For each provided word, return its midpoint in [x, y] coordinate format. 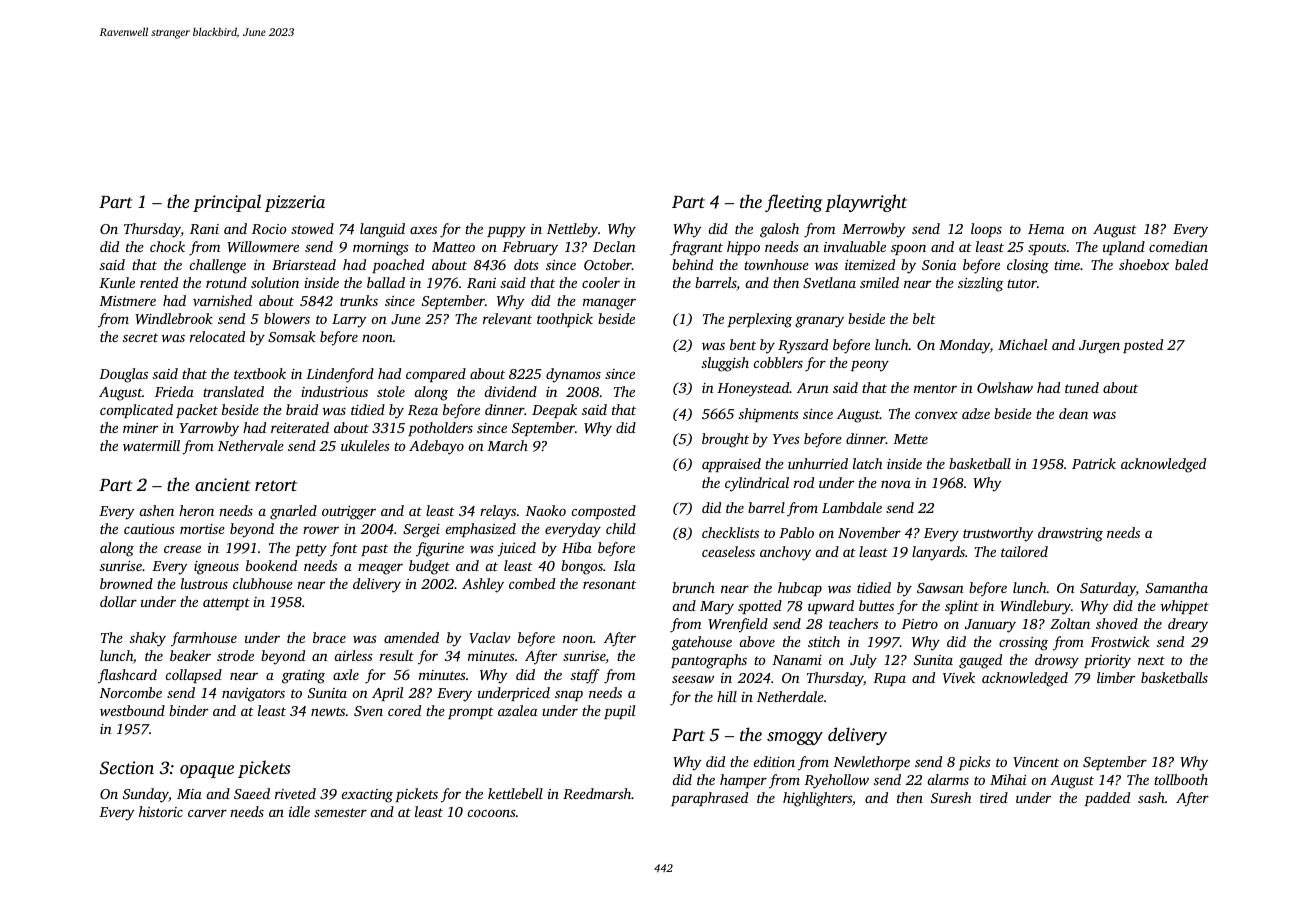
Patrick [1094, 463]
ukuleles [365, 445]
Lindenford [340, 375]
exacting [367, 796]
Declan [614, 246]
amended [411, 637]
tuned [1082, 387]
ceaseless [728, 551]
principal [227, 203]
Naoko [545, 510]
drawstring [1070, 534]
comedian [1178, 246]
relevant [507, 318]
